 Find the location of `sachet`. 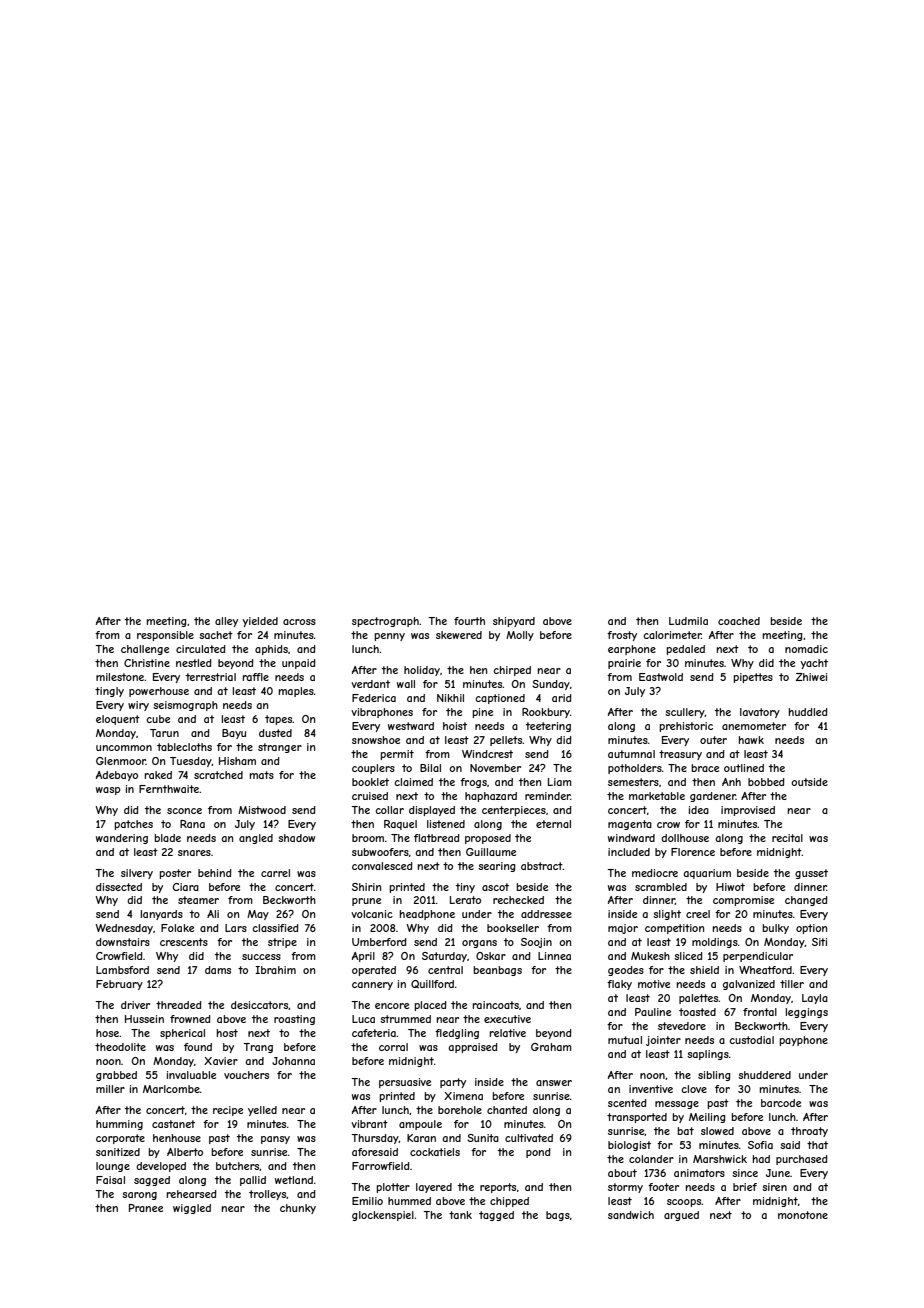

sachet is located at coordinates (216, 635).
